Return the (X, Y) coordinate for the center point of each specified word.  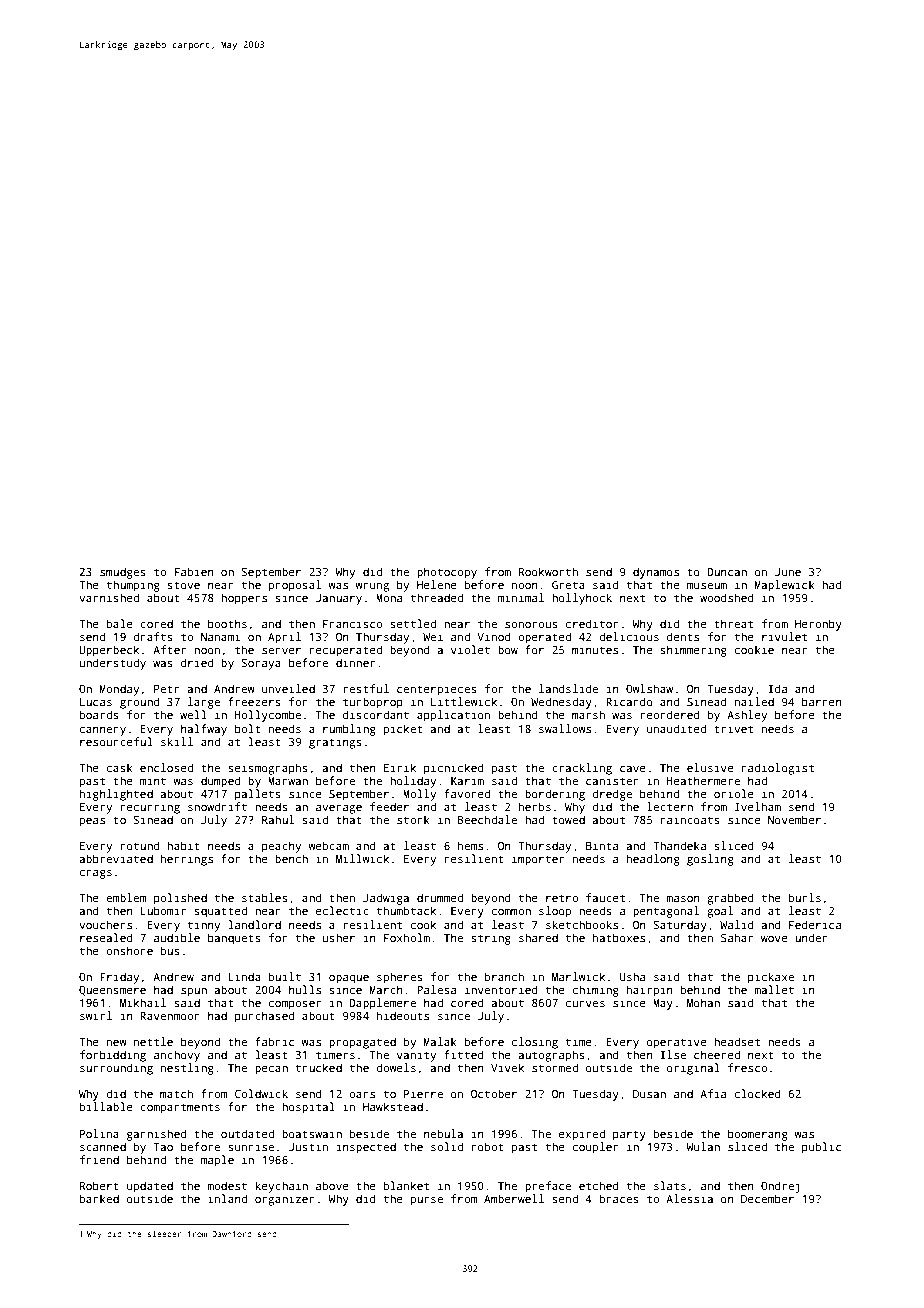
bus (170, 950)
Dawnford (232, 1233)
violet (470, 649)
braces (619, 1198)
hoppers (244, 599)
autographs (551, 1056)
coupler (595, 1148)
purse (427, 1201)
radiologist (778, 769)
